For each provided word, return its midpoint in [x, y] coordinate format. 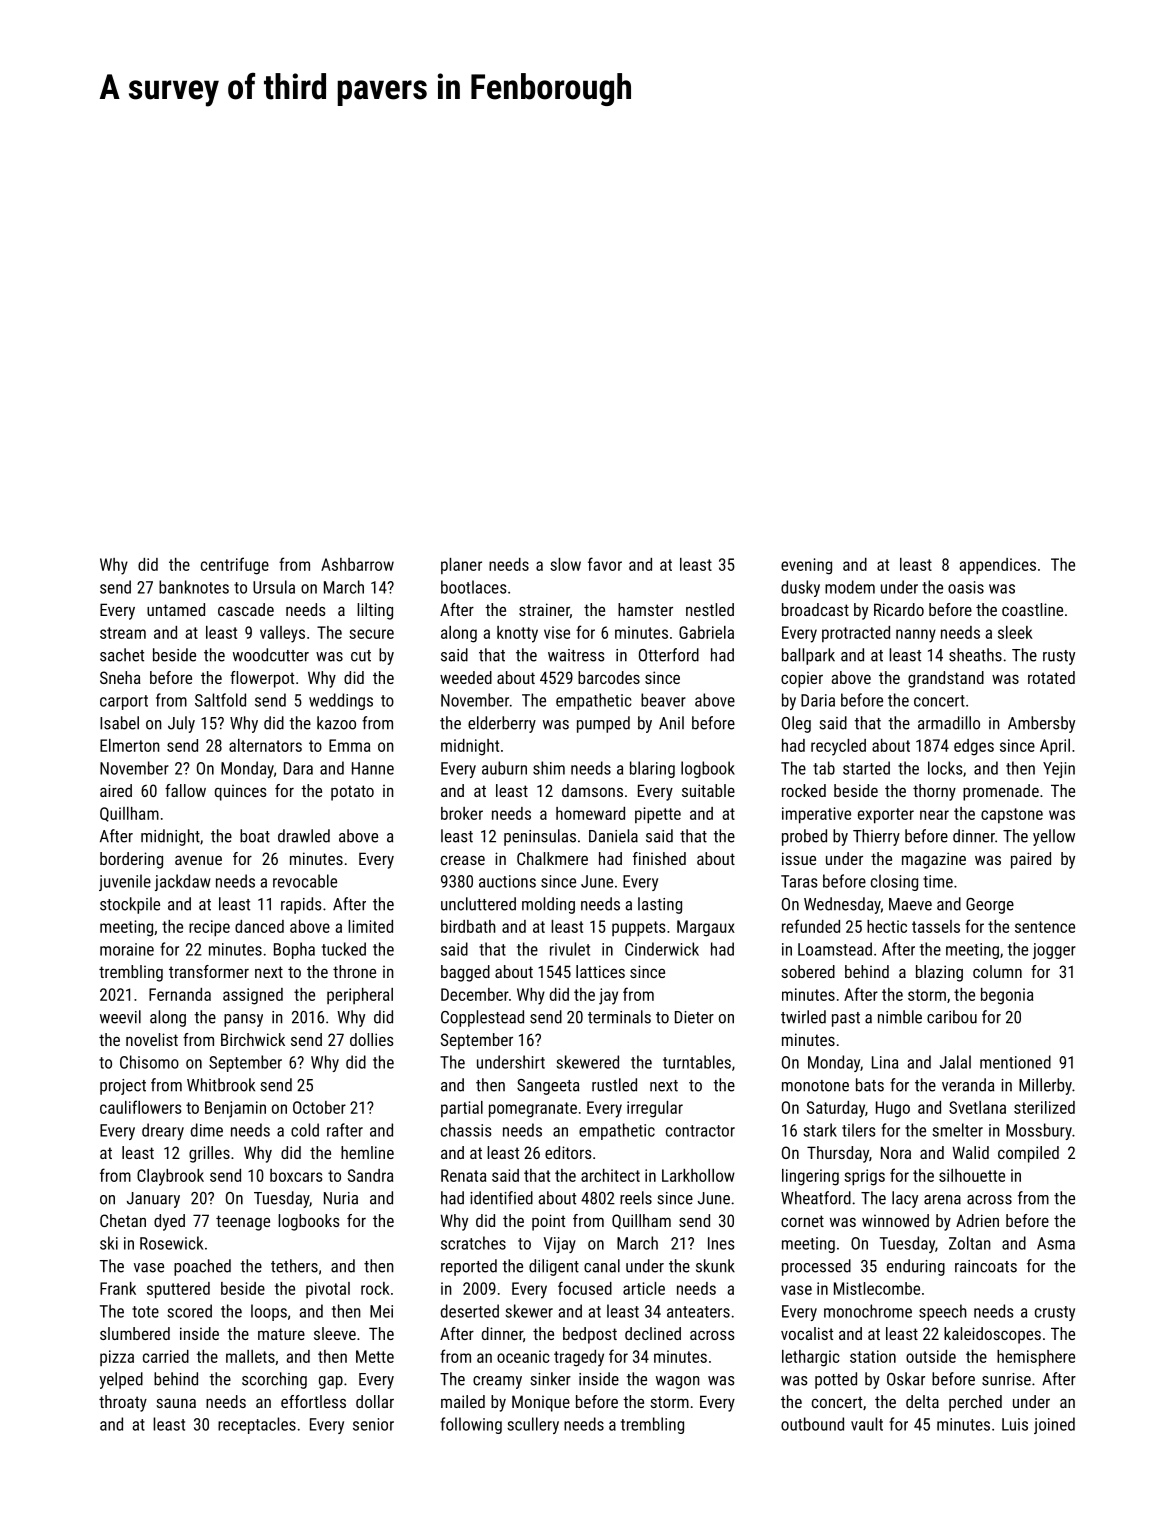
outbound [812, 1424]
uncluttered [478, 904]
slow [565, 564]
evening [806, 566]
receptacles [257, 1425]
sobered [808, 971]
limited [370, 926]
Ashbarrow [357, 564]
